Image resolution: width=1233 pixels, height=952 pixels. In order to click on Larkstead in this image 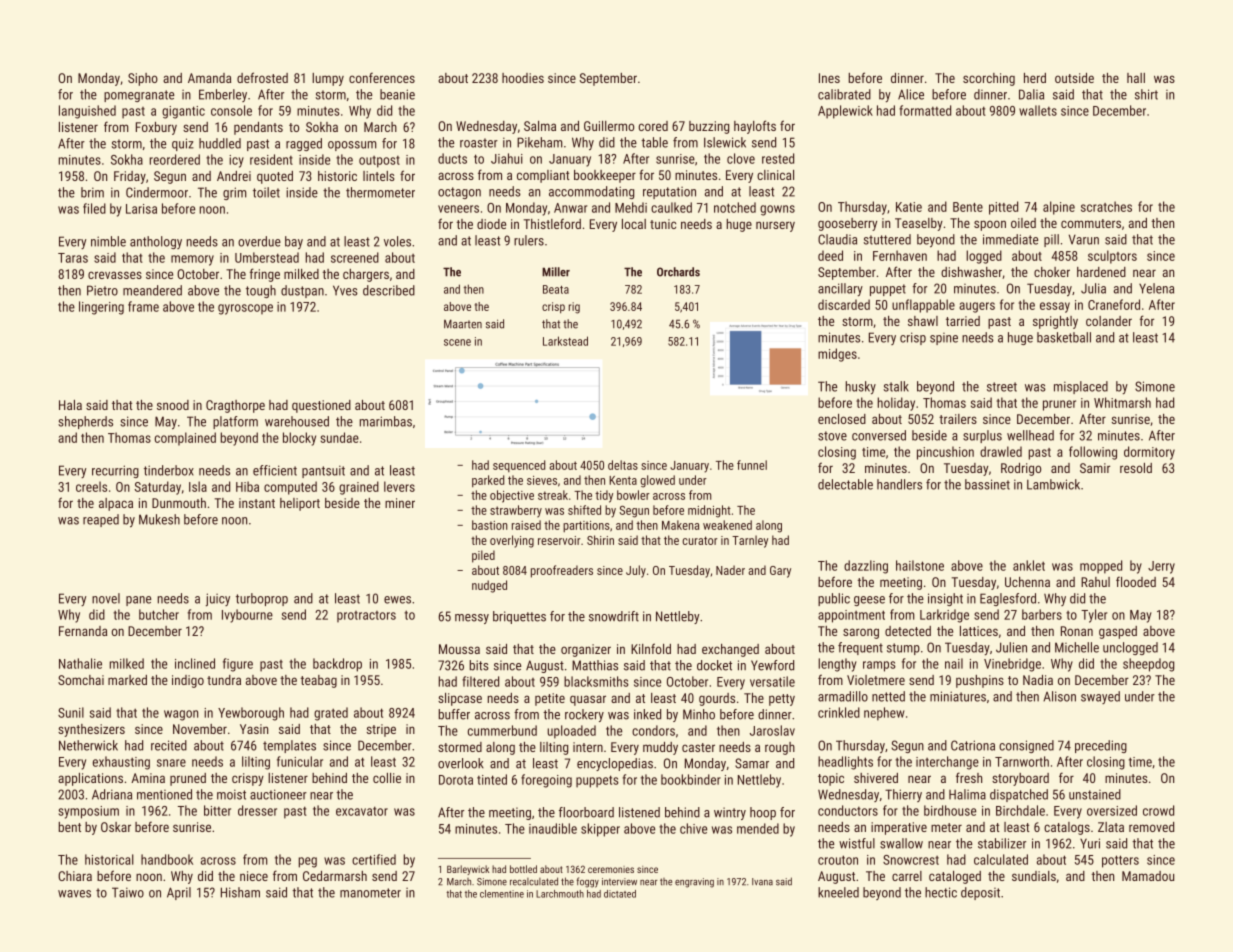, I will do `click(565, 341)`.
